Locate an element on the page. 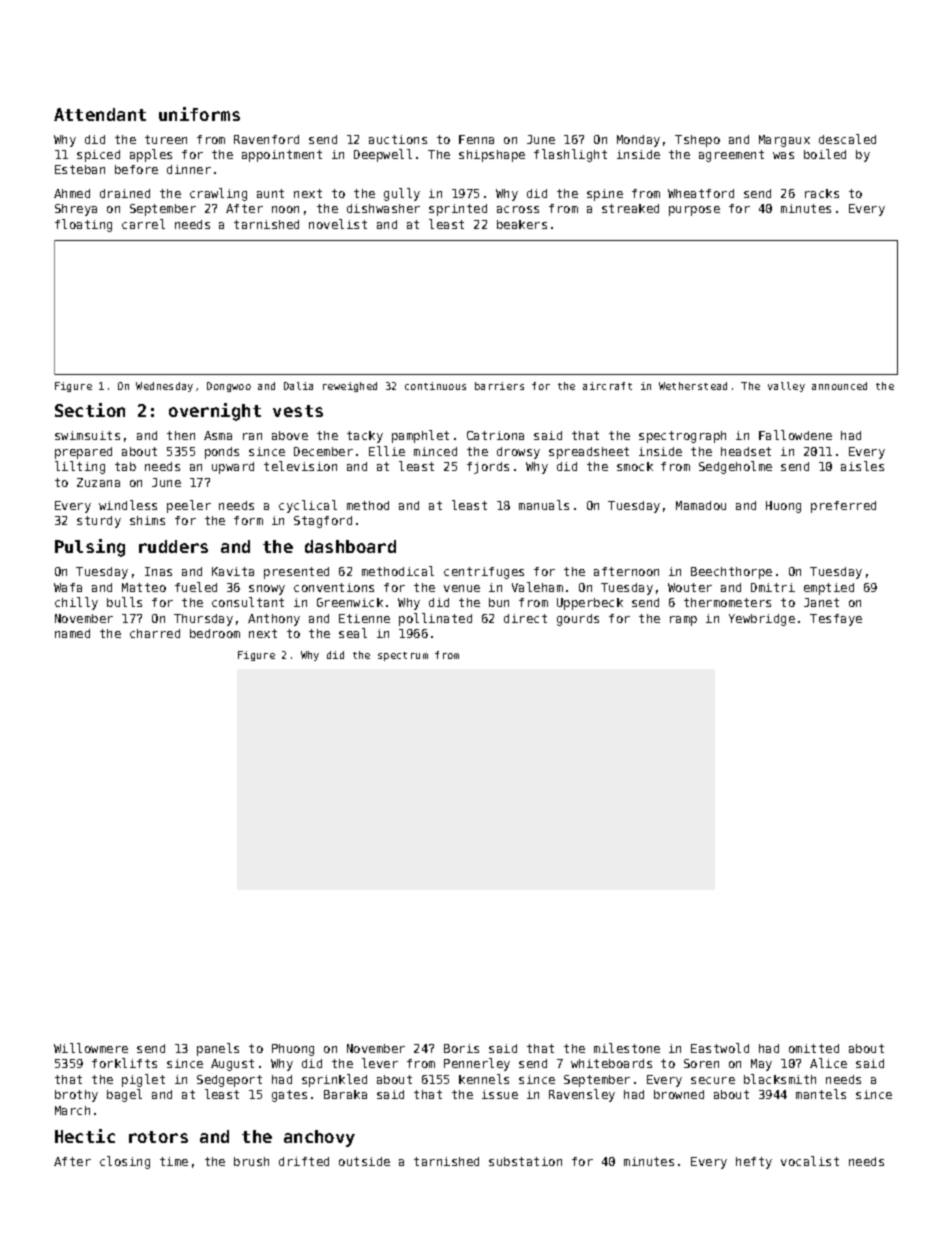 This image has height=1233, width=952. descaled is located at coordinates (847, 139).
